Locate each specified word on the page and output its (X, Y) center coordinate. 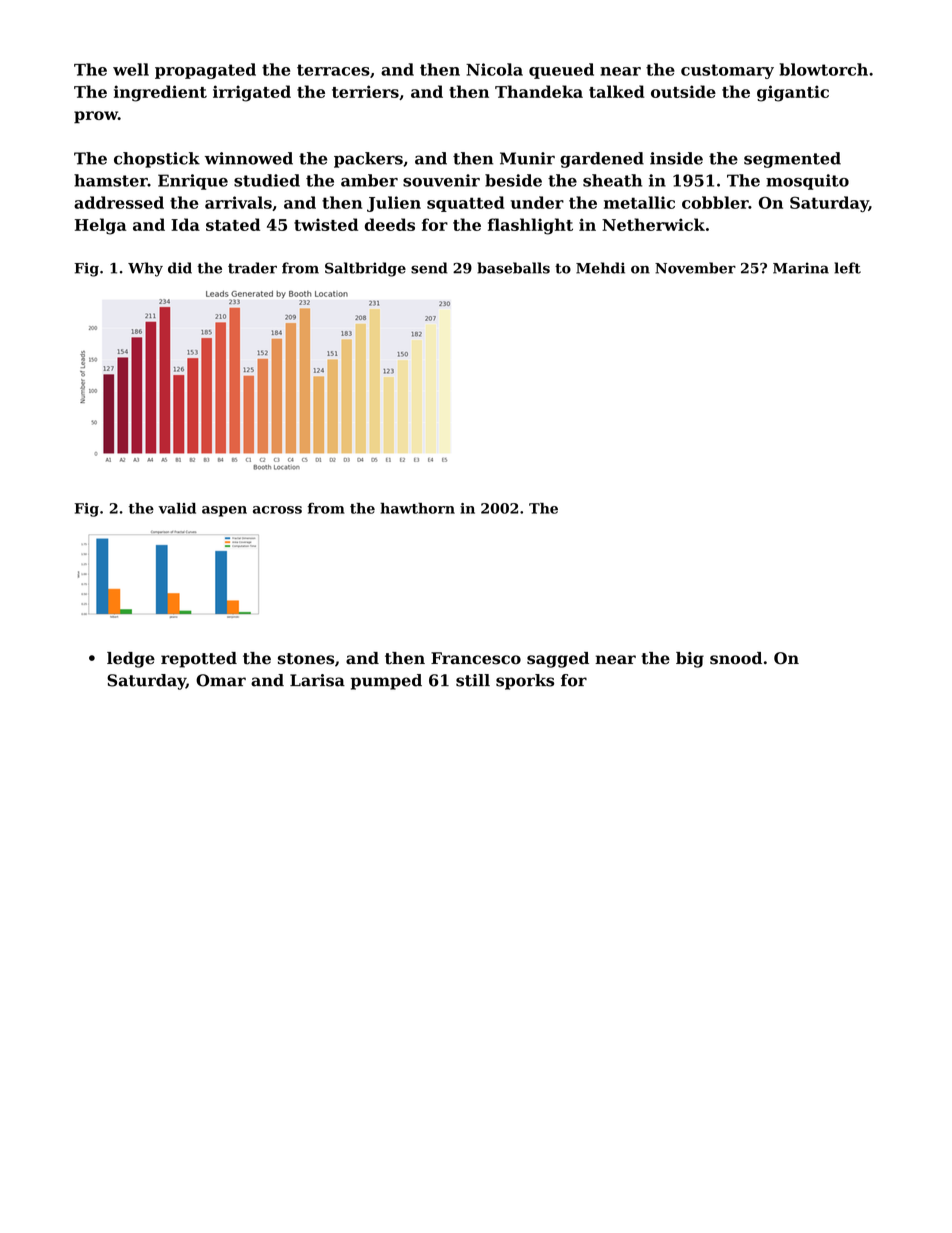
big (690, 660)
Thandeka (539, 91)
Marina (801, 268)
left (847, 268)
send (429, 268)
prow (96, 117)
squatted (466, 204)
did (180, 268)
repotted (199, 660)
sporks (525, 682)
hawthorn (417, 508)
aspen (224, 511)
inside (676, 158)
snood (736, 658)
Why (145, 269)
